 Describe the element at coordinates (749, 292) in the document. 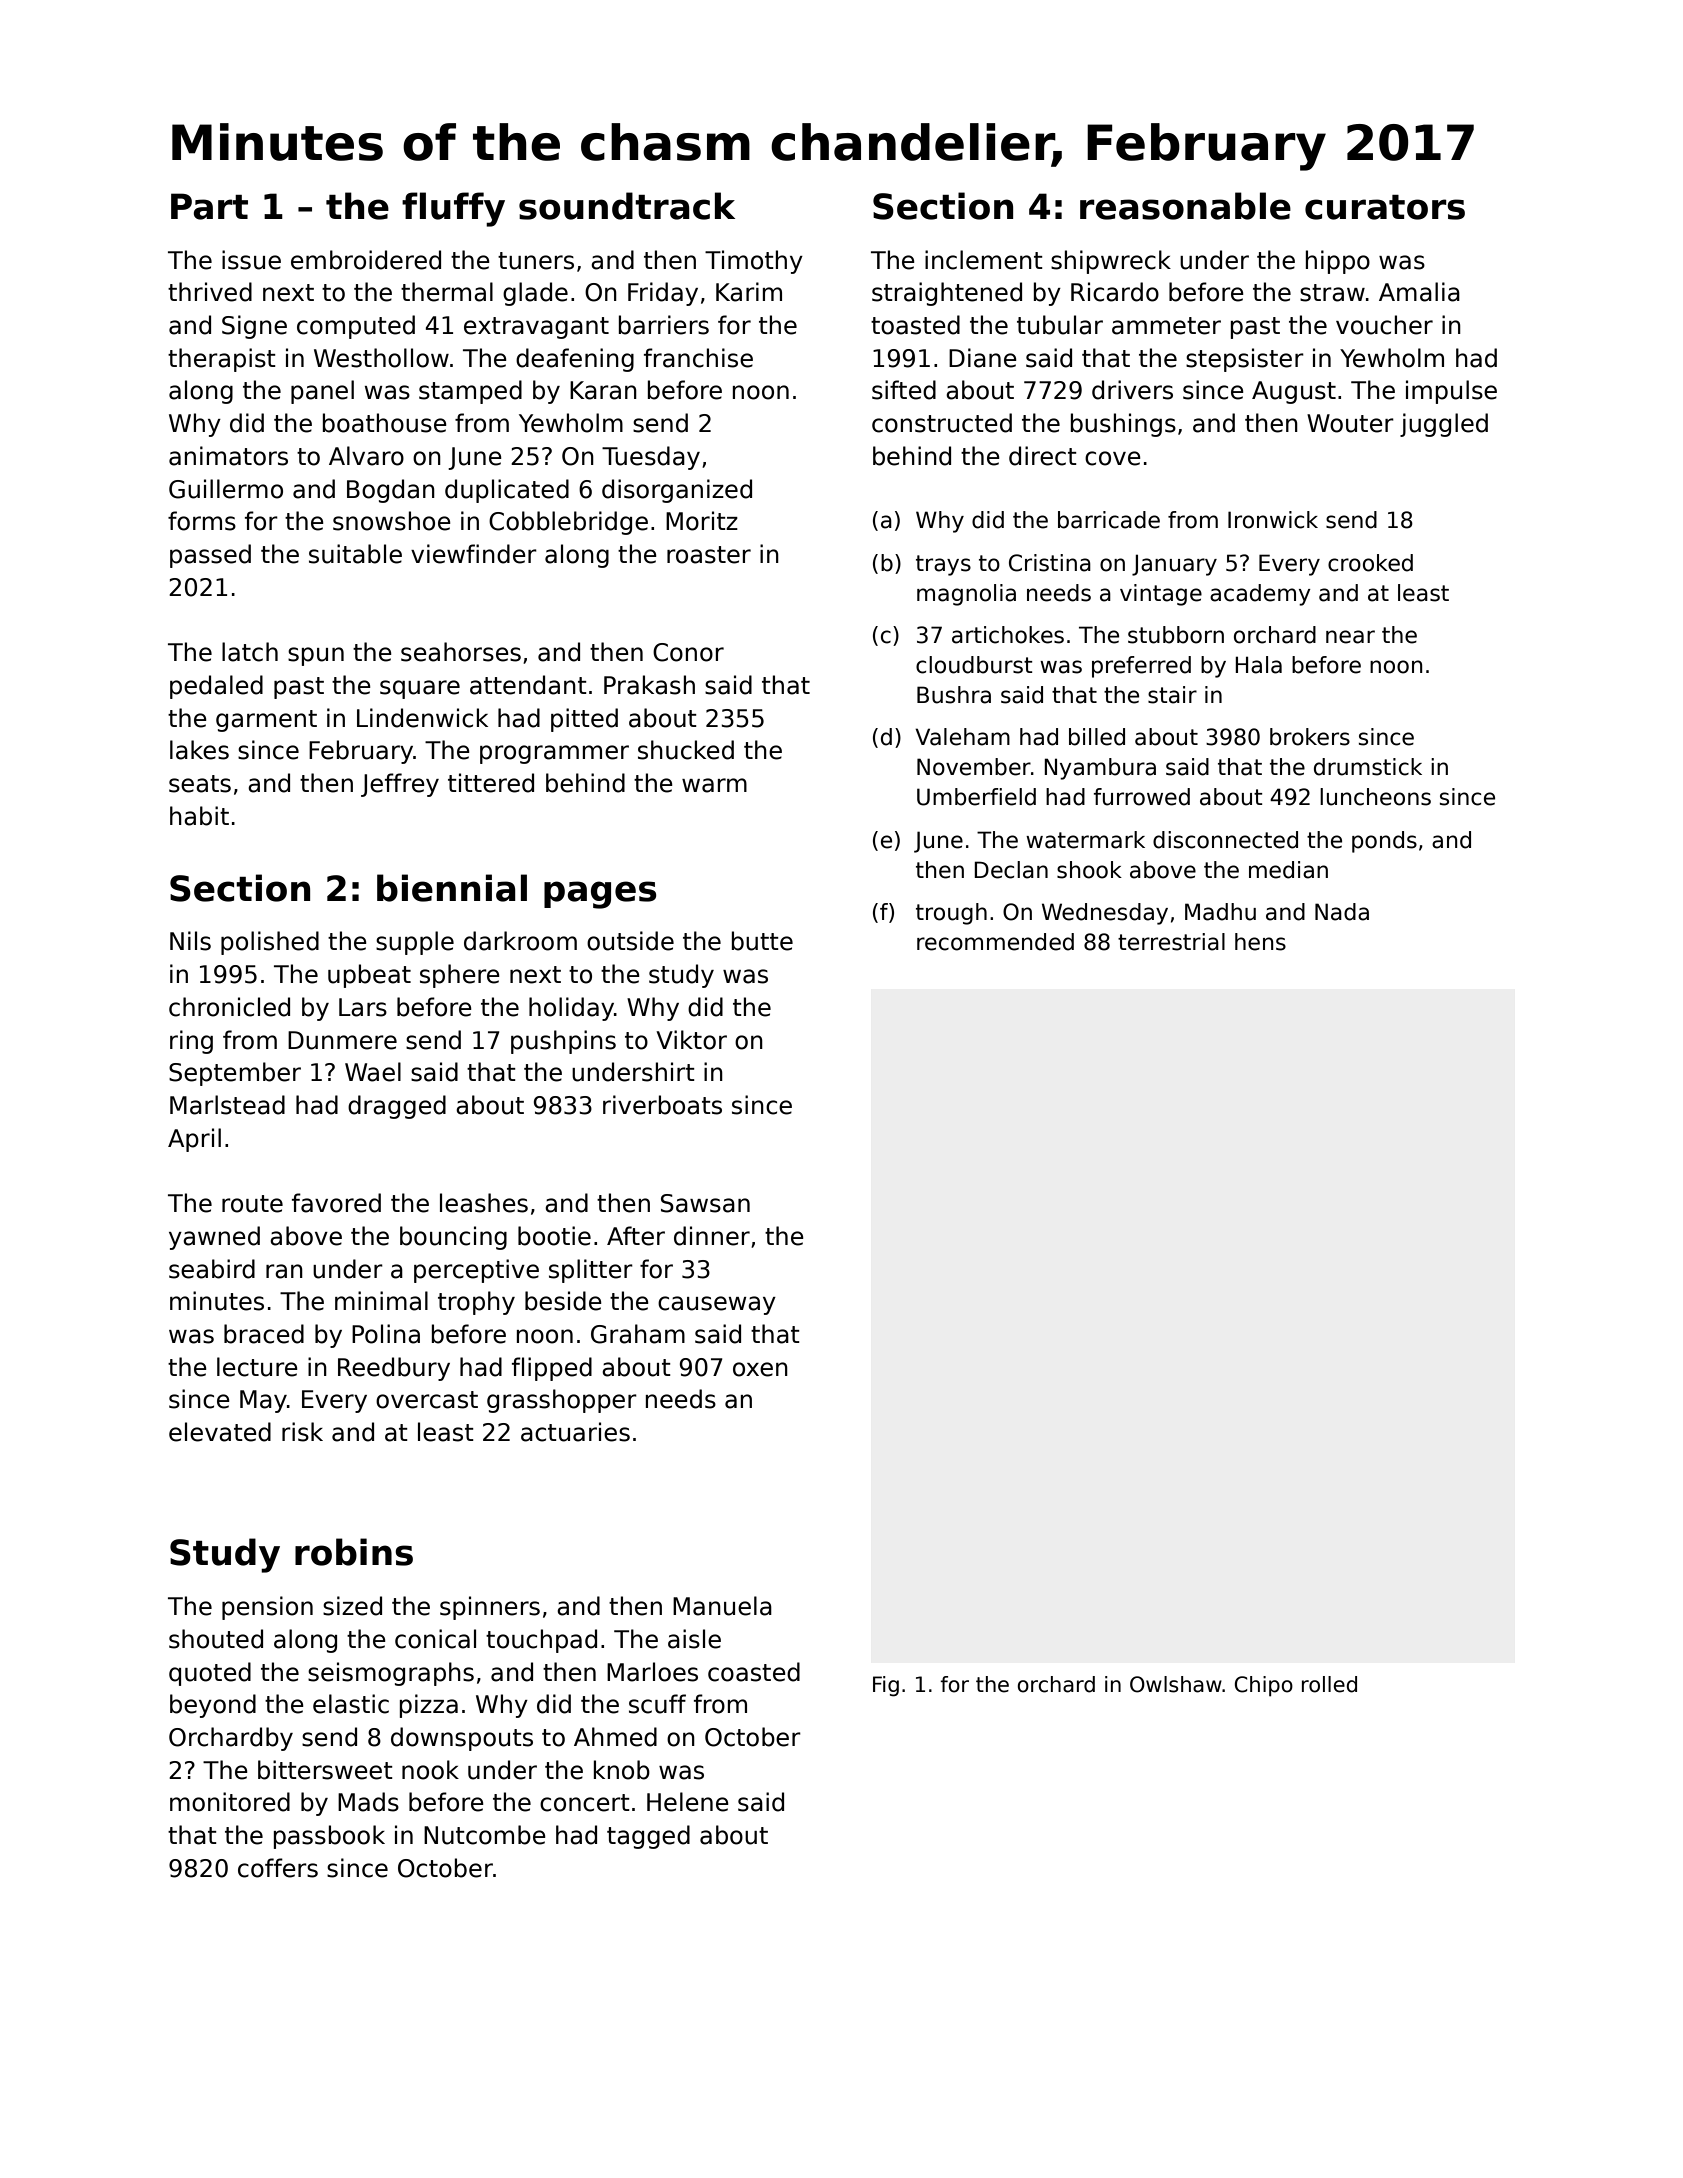

I see `Karim` at that location.
